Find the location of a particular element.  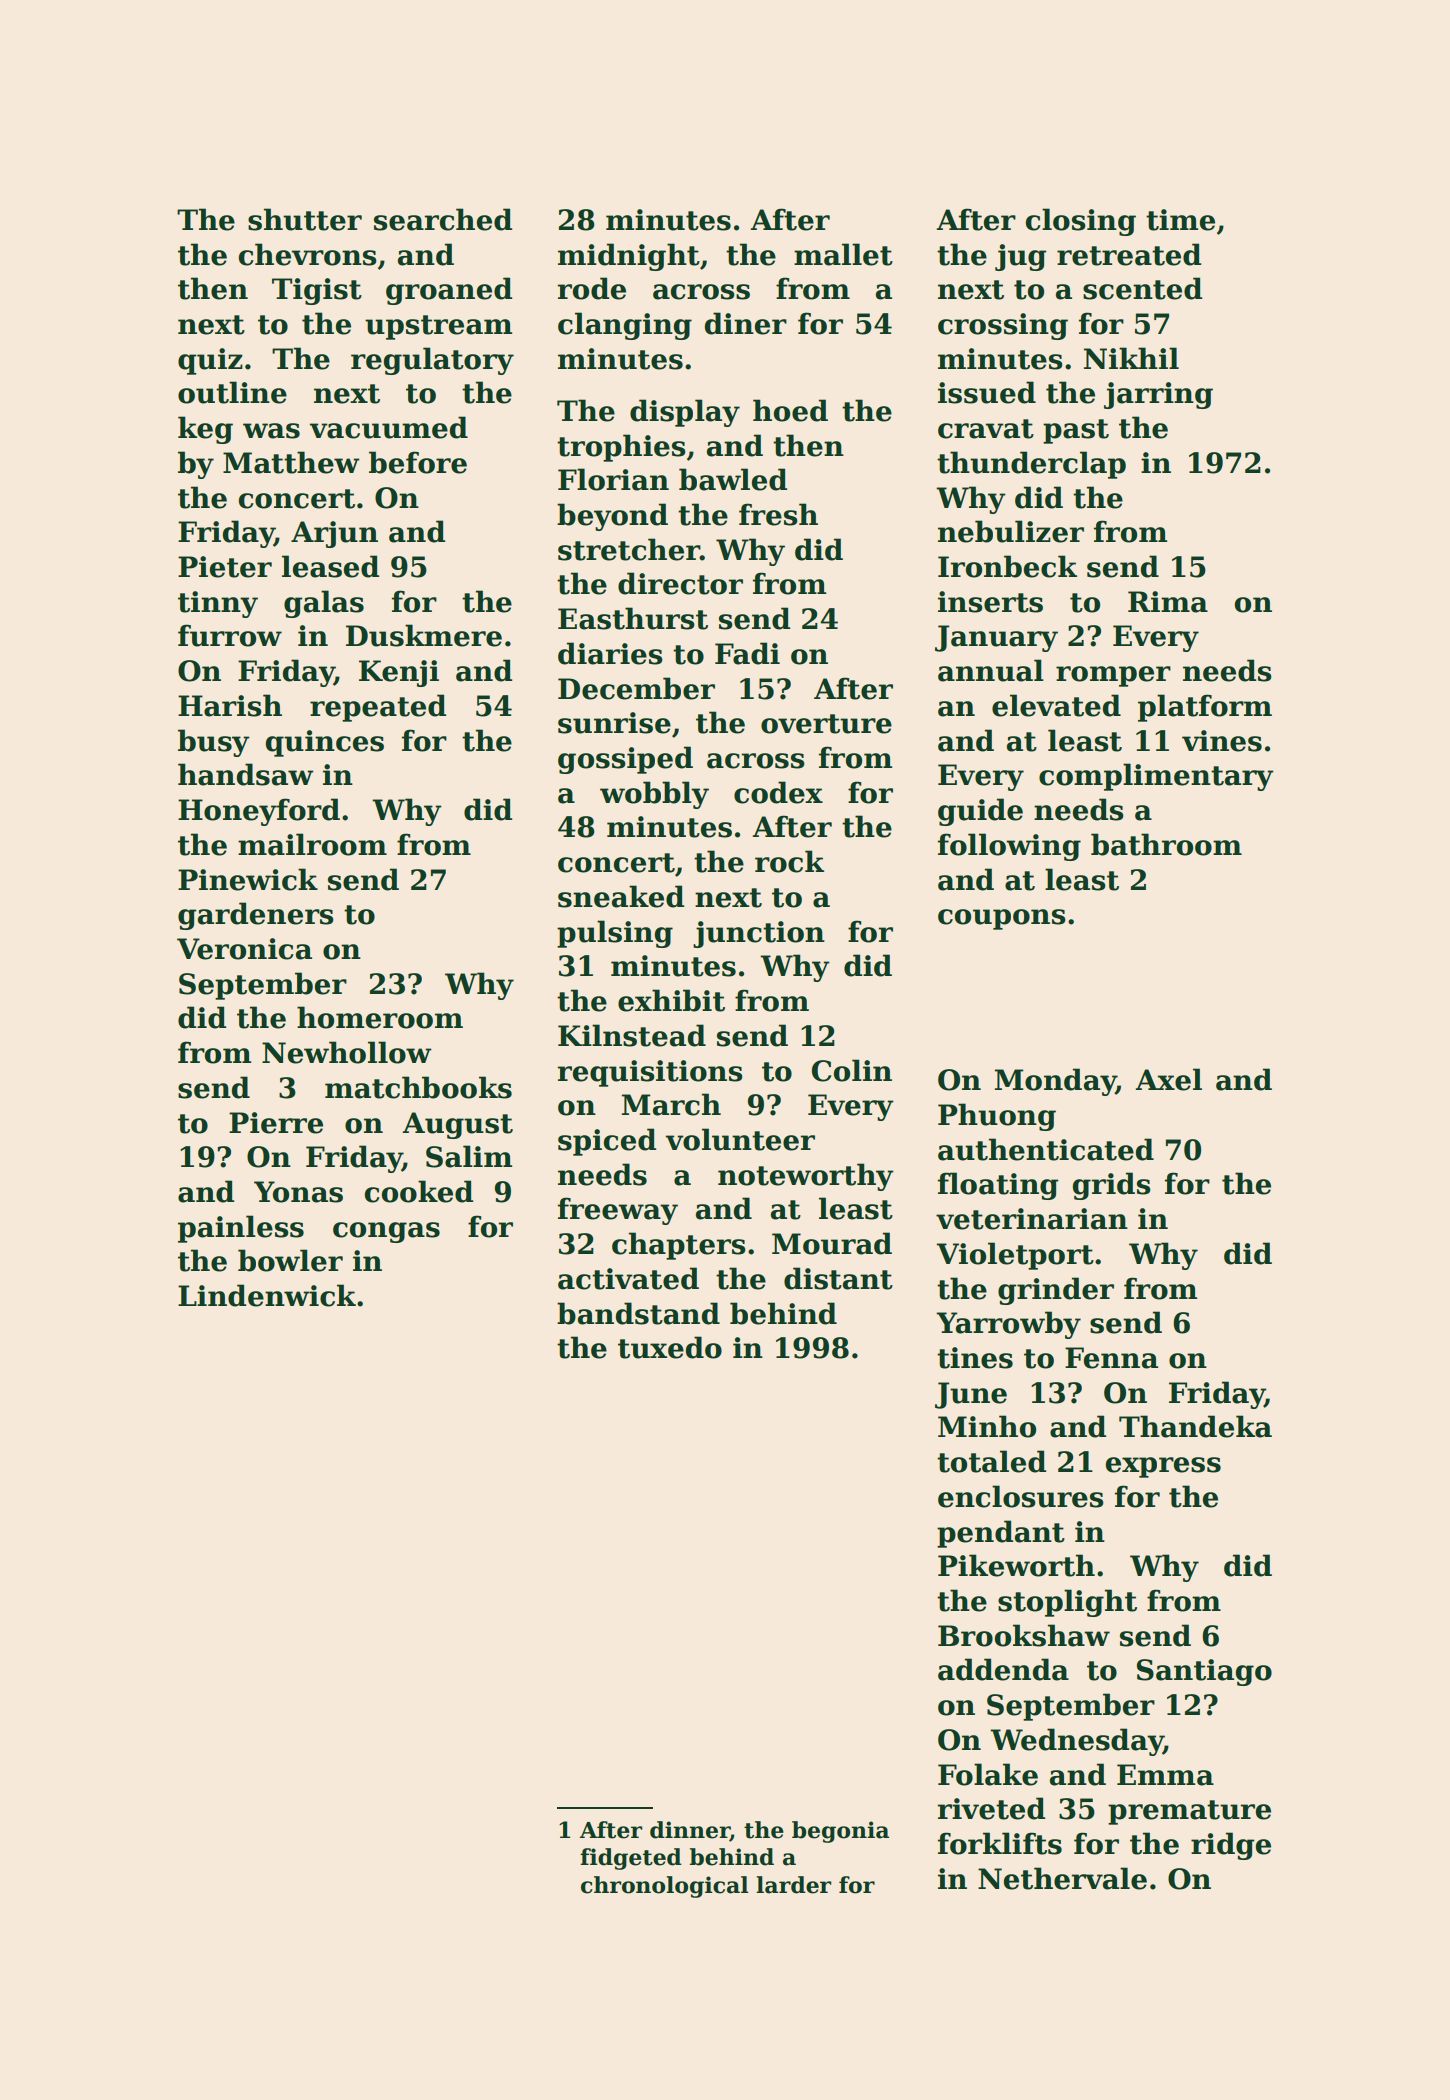

distant is located at coordinates (838, 1278).
